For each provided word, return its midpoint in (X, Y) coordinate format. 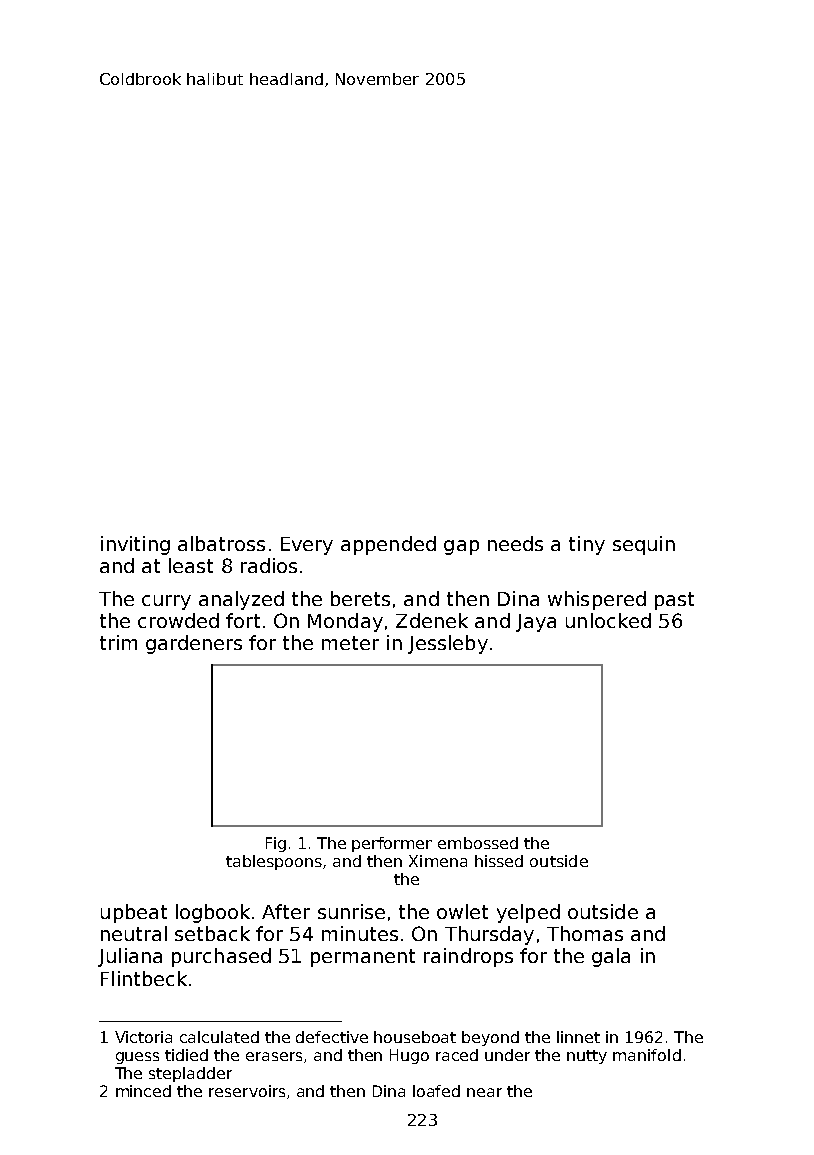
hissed (499, 861)
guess (137, 1058)
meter (350, 643)
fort (243, 620)
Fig (276, 844)
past (674, 601)
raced (457, 1055)
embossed (478, 843)
